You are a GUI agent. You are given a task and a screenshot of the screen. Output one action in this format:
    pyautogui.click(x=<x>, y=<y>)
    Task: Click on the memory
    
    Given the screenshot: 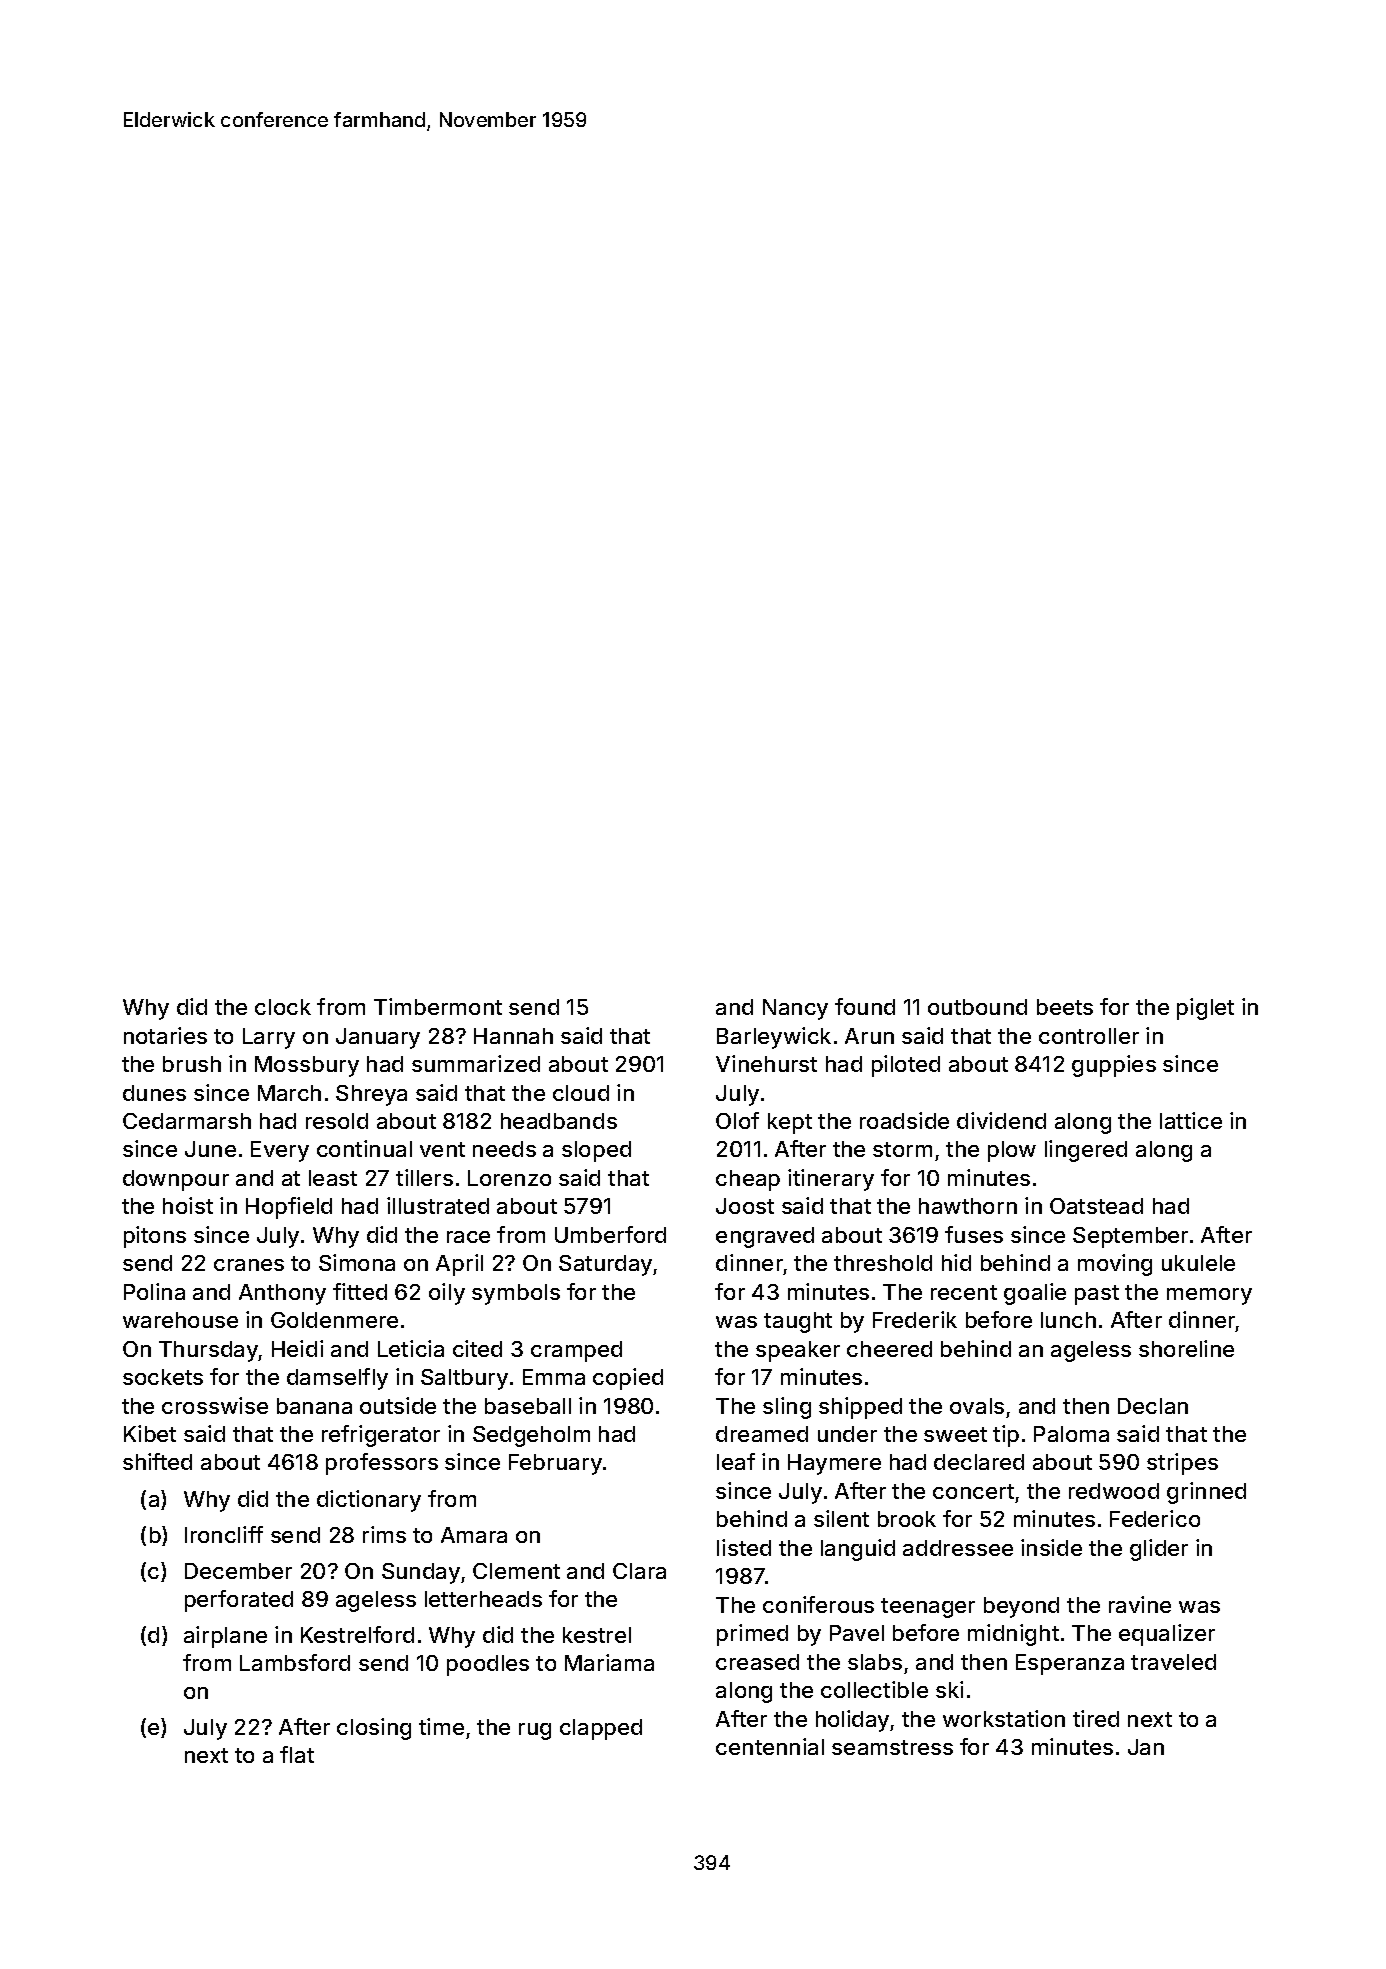 What is the action you would take?
    pyautogui.click(x=1209, y=1296)
